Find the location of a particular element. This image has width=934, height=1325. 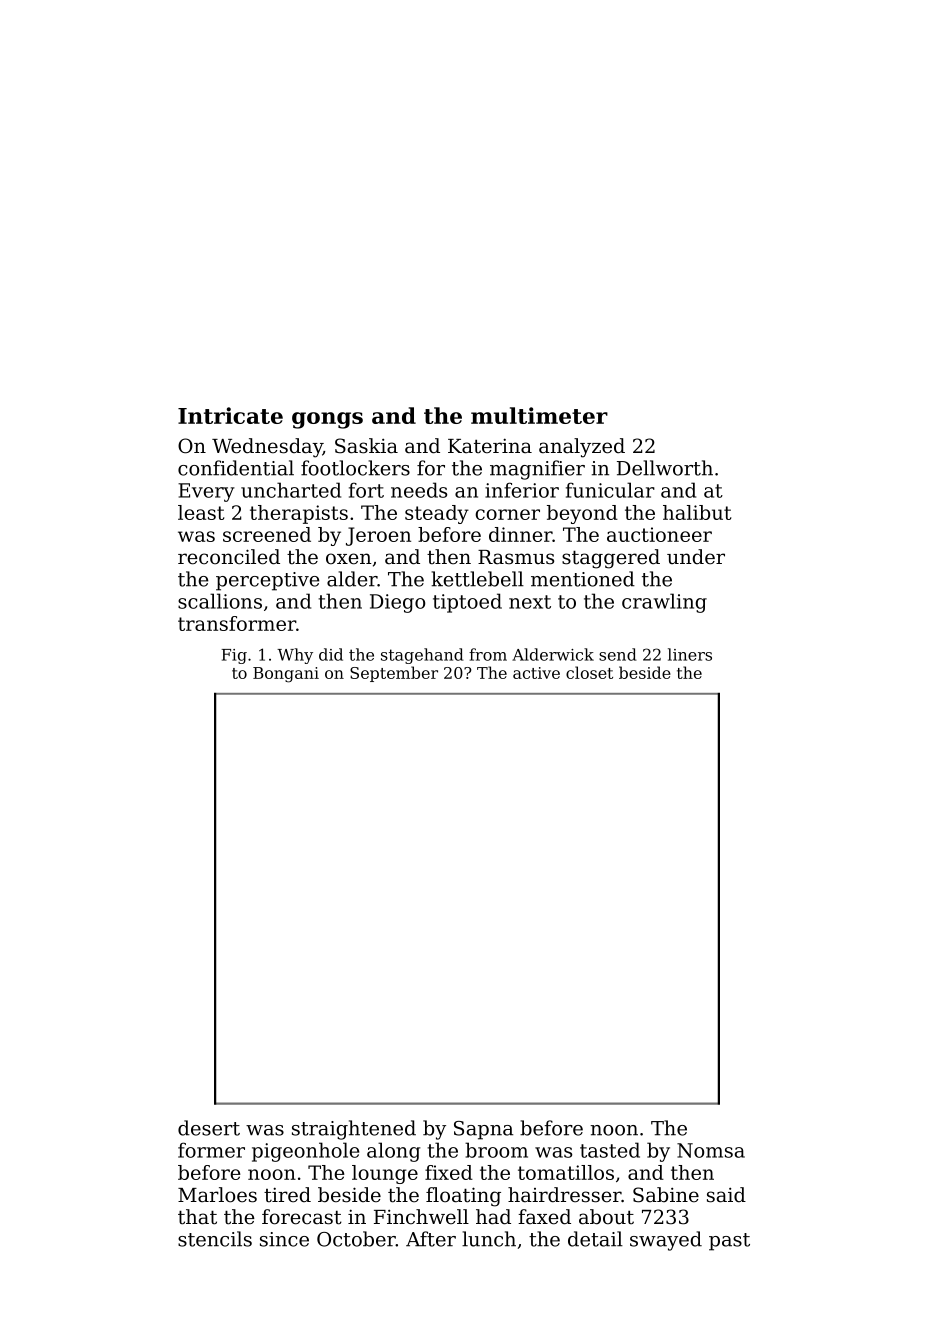

gongs is located at coordinates (327, 420).
